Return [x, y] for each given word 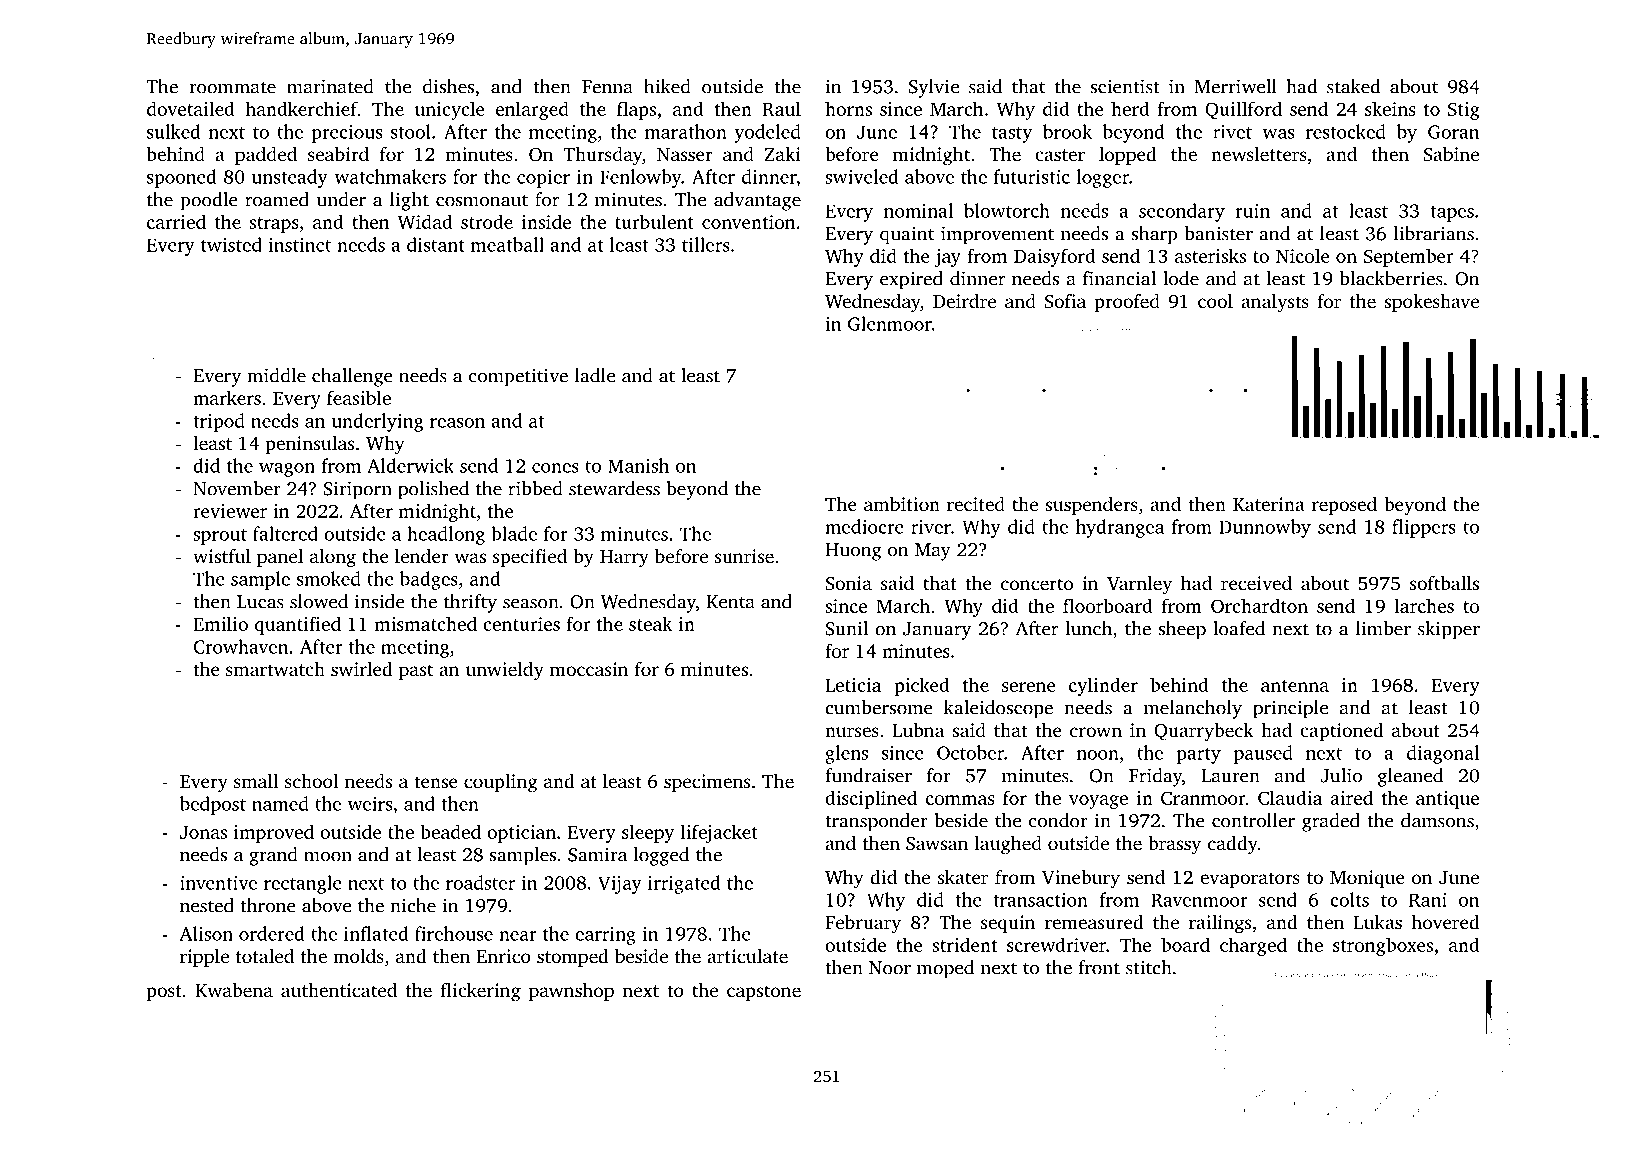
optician [521, 834]
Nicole [1302, 255]
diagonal [1443, 754]
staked [1353, 86]
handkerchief [301, 108]
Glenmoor [890, 323]
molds [358, 956]
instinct [300, 245]
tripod [219, 422]
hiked [667, 86]
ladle [595, 375]
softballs [1444, 583]
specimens [707, 783]
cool [1215, 301]
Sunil [846, 628]
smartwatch [275, 669]
